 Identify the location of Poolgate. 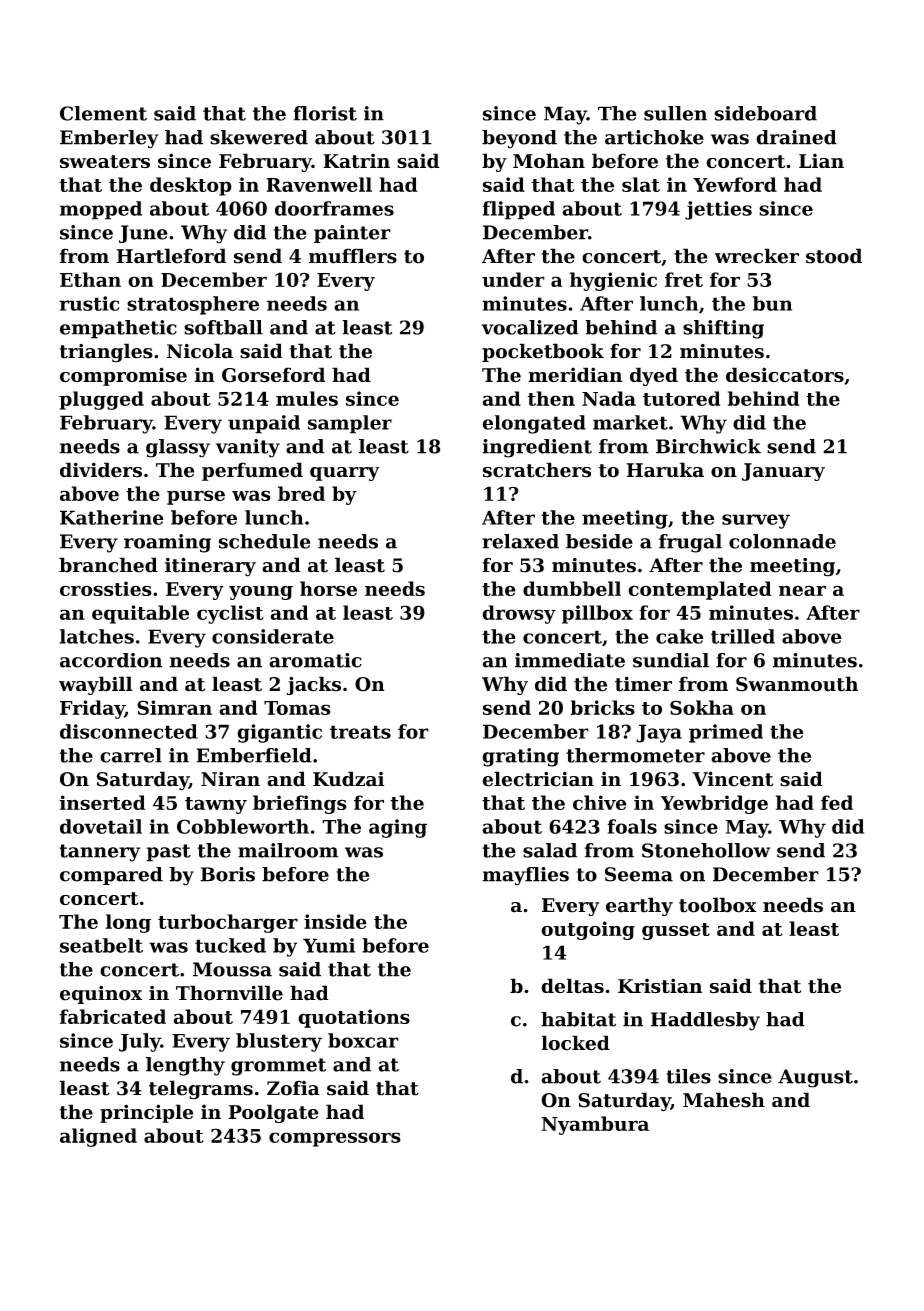
(273, 1113).
